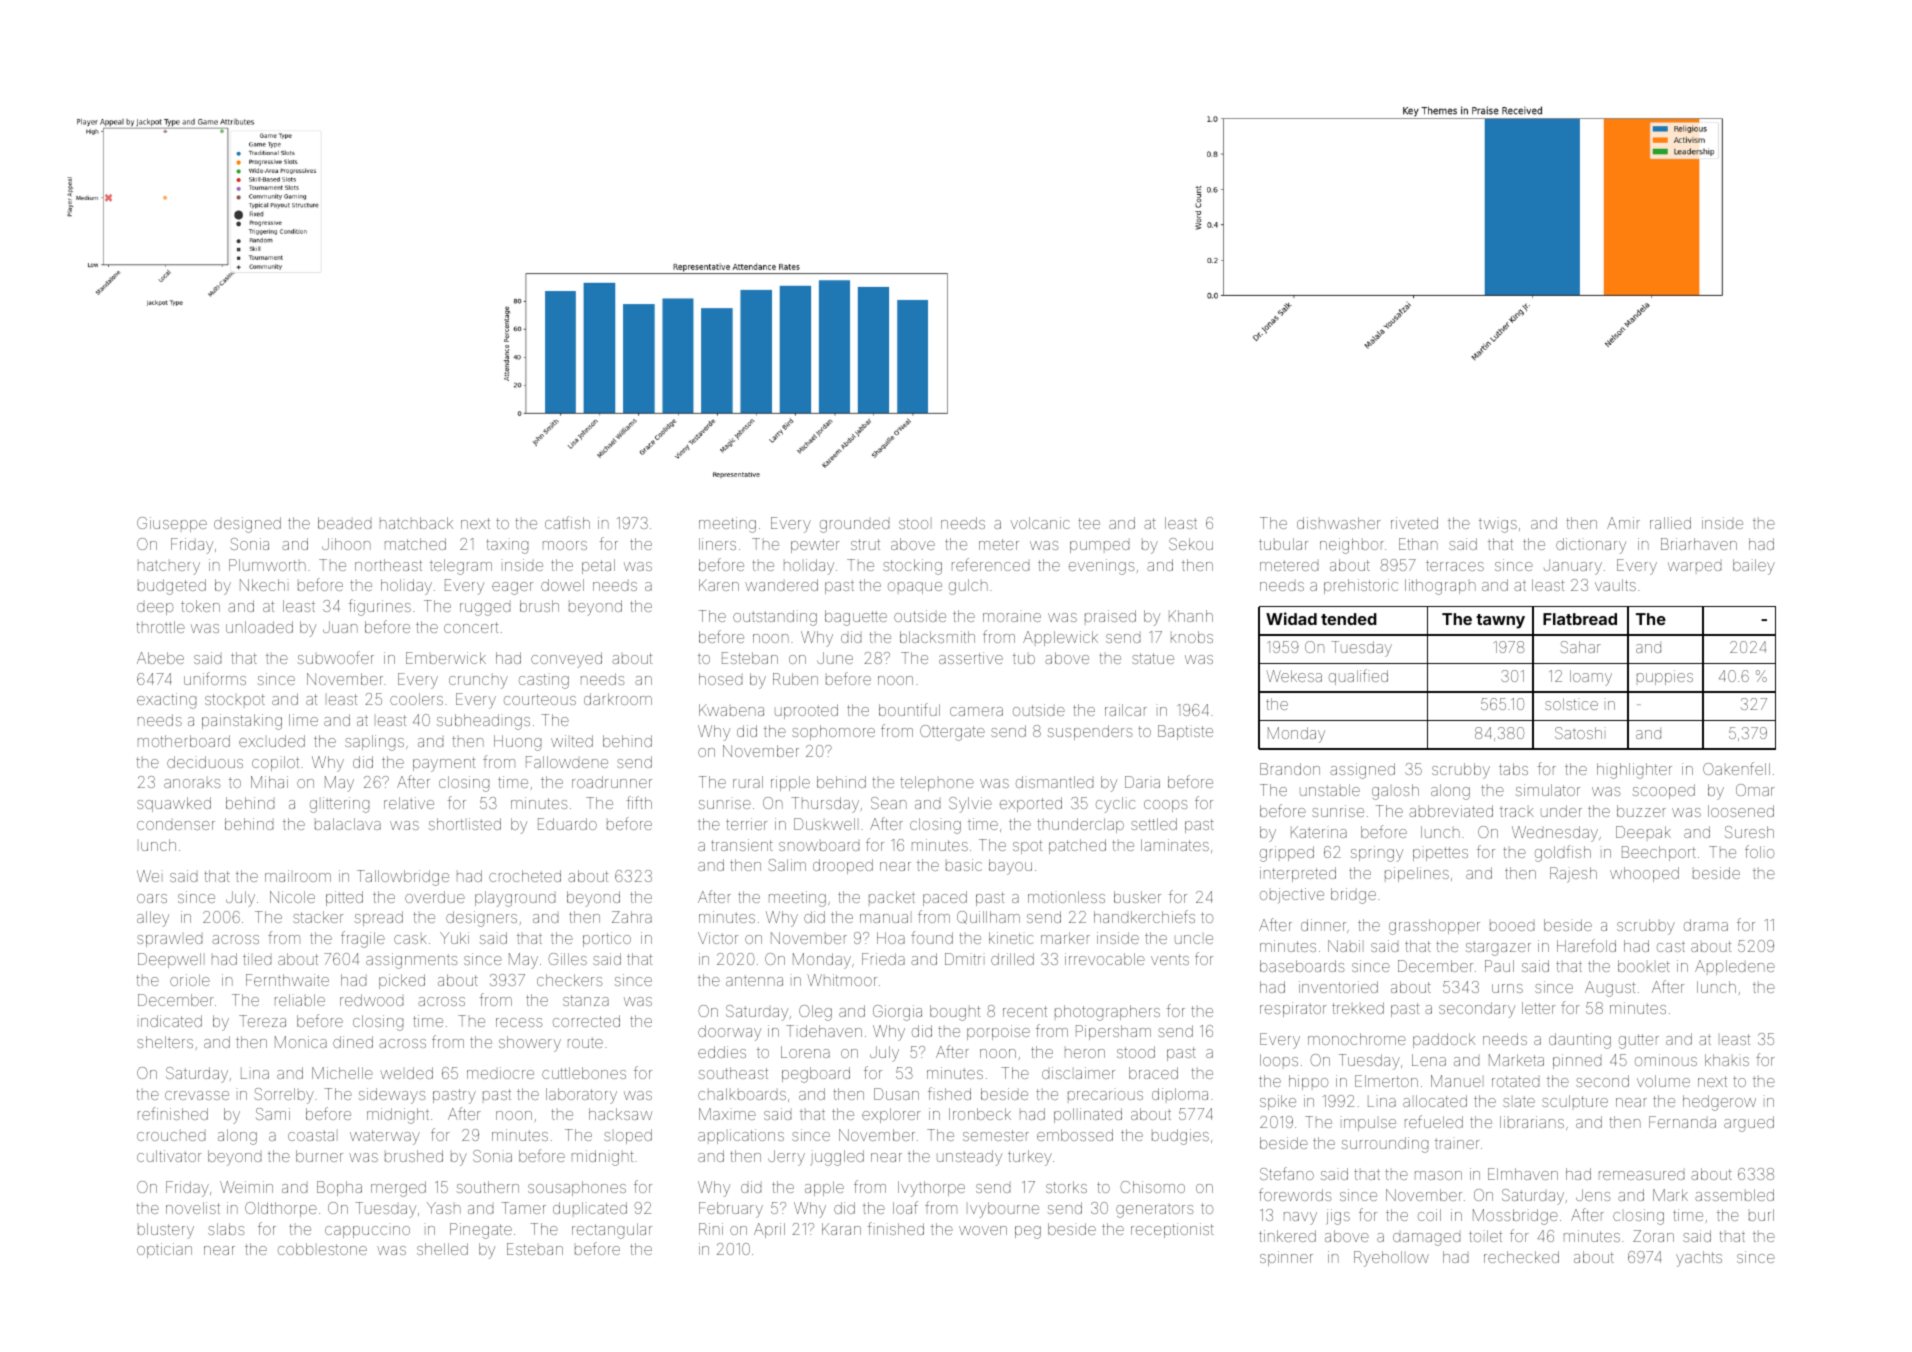 This image has height=1352, width=1912. I want to click on trekked, so click(1358, 1008).
